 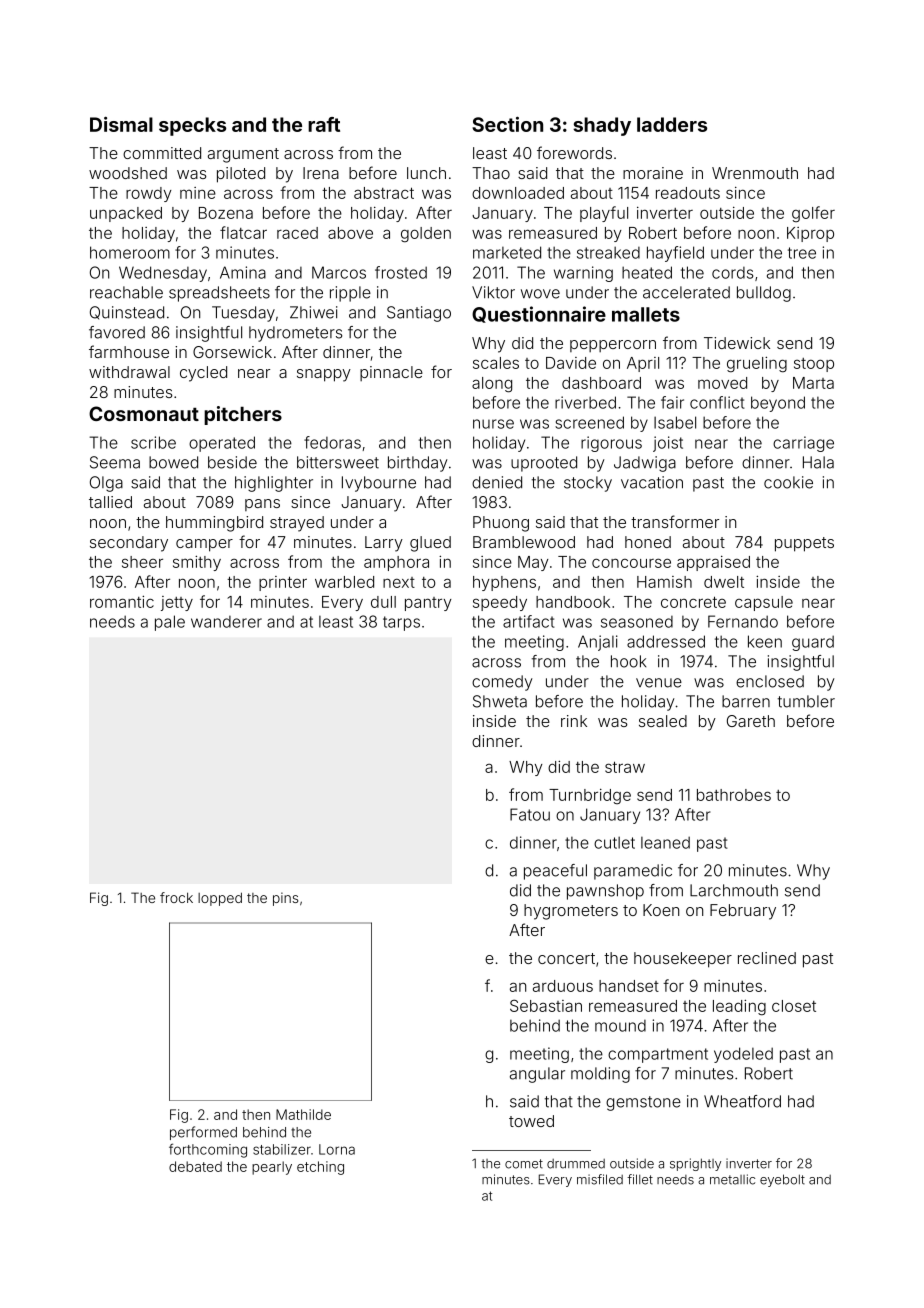 I want to click on downloaded, so click(x=518, y=193).
